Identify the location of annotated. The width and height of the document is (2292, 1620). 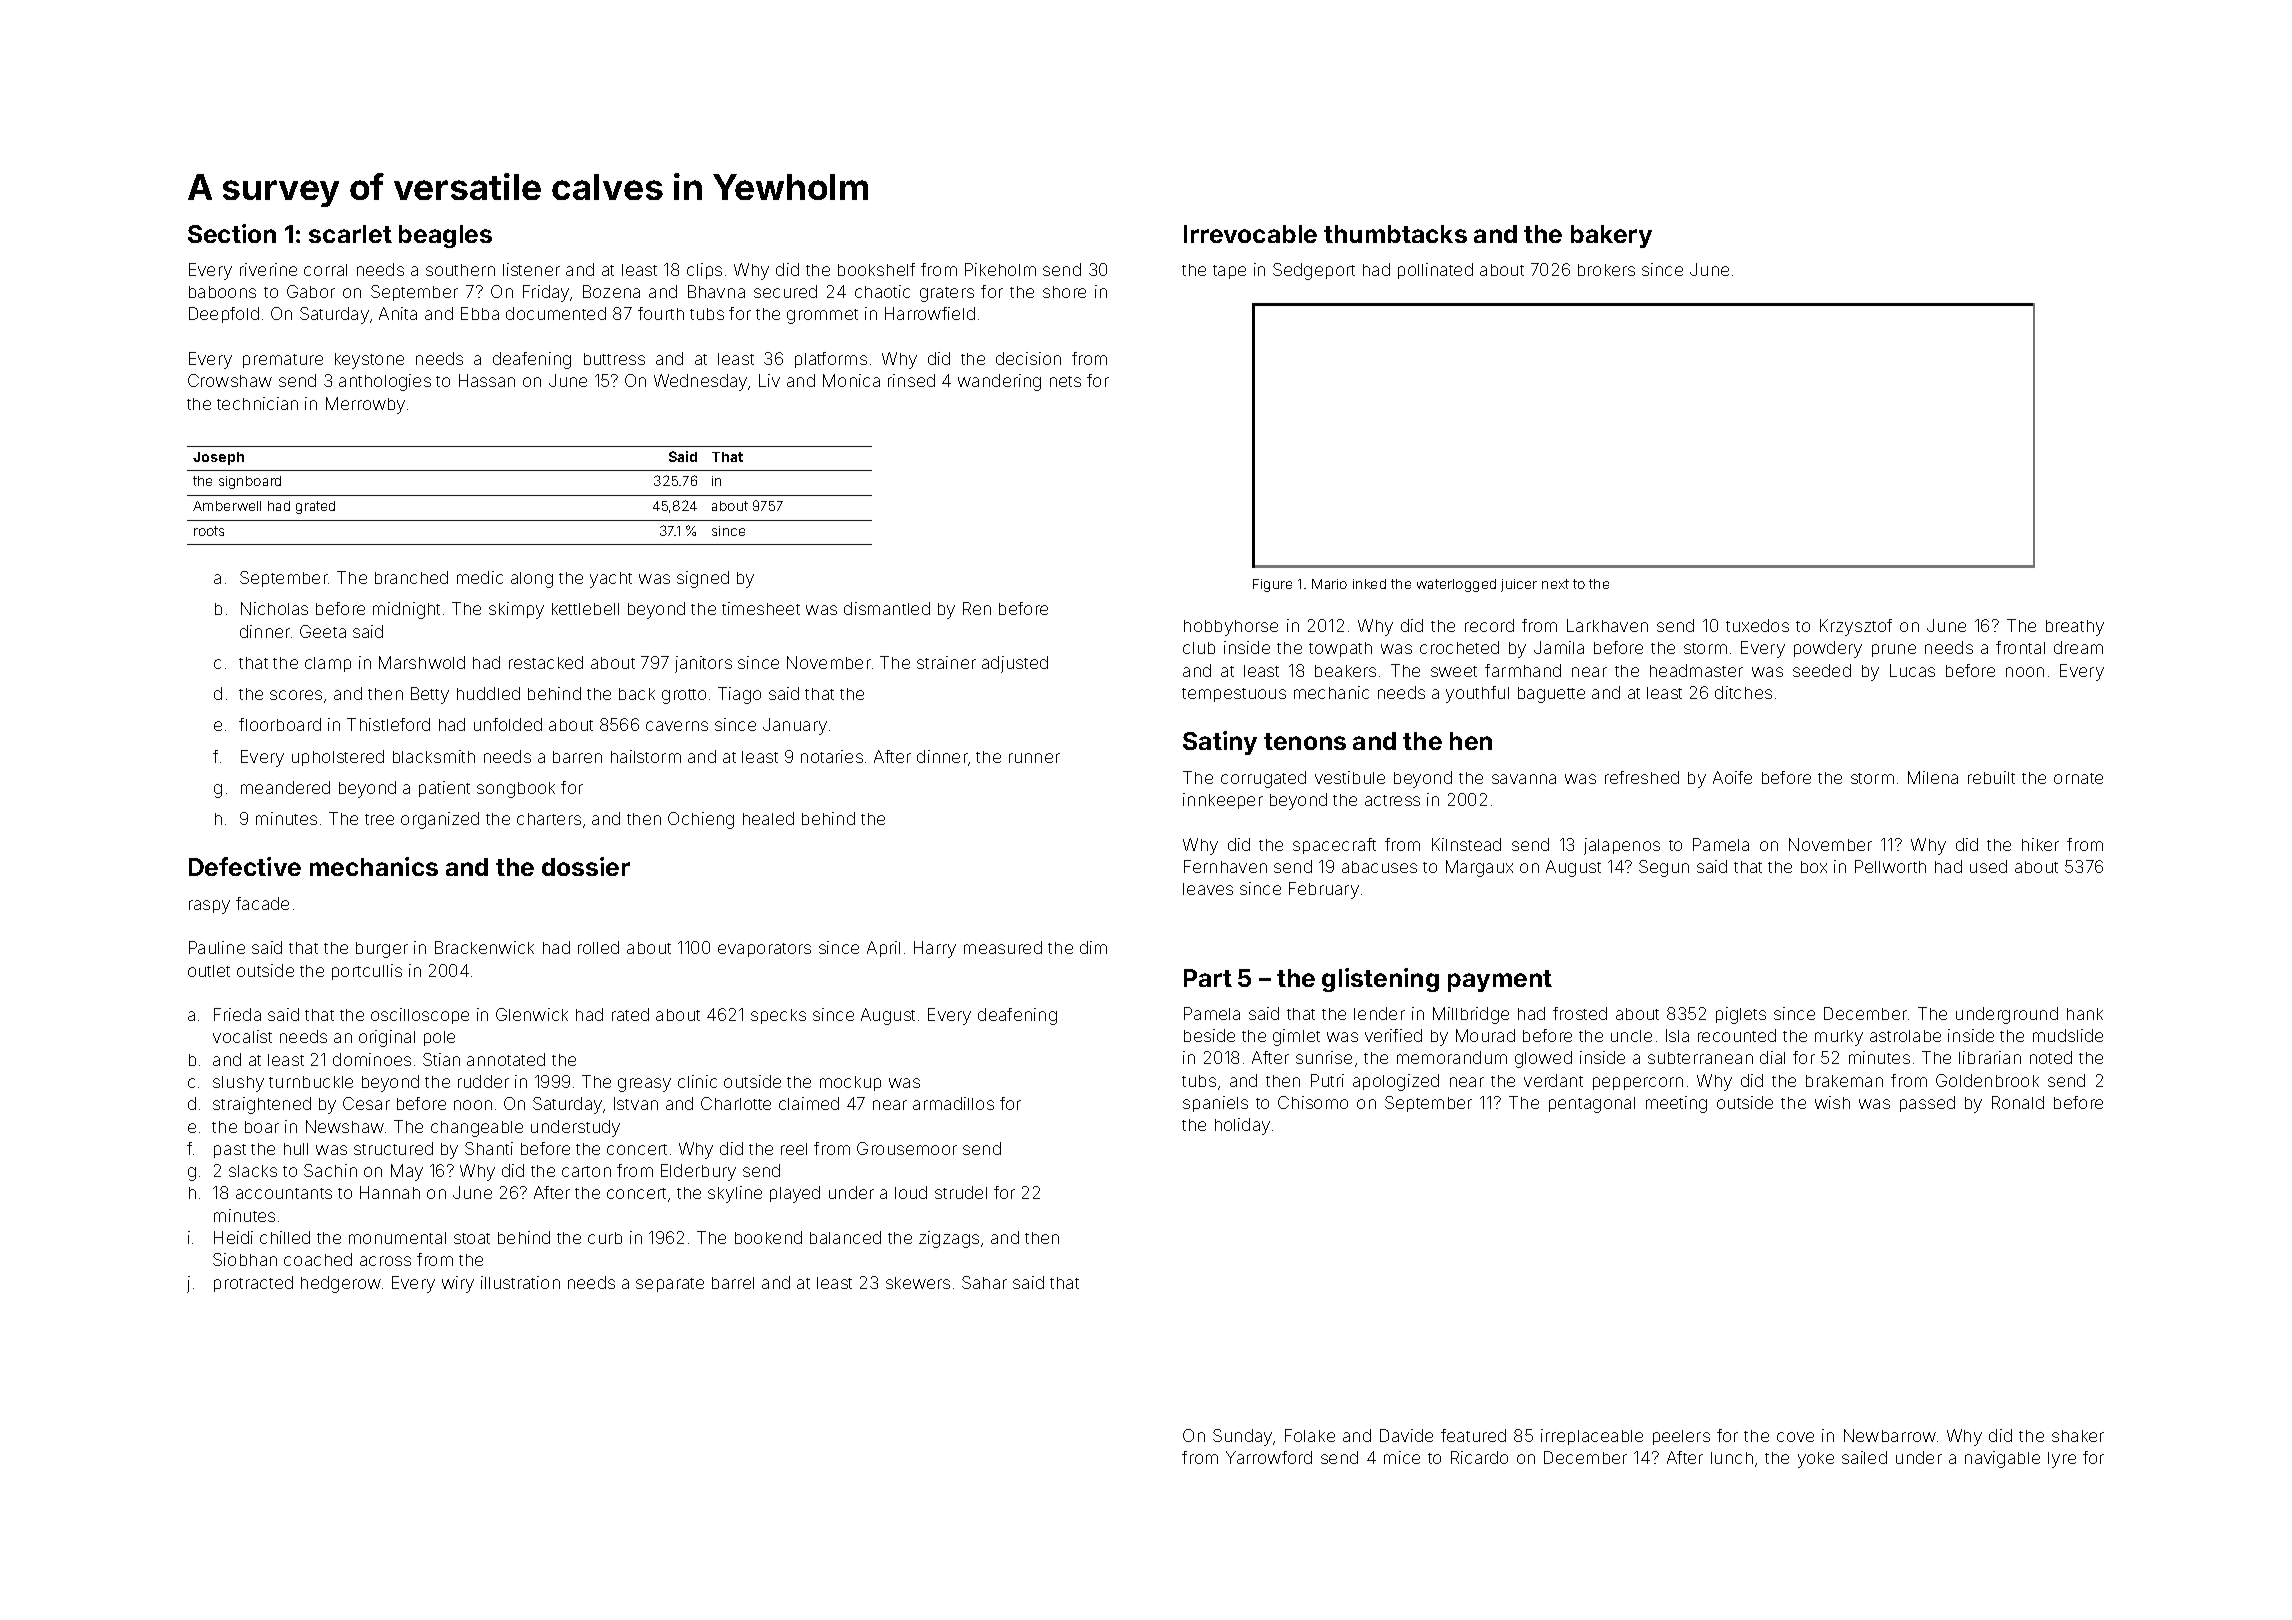
(506, 1059).
